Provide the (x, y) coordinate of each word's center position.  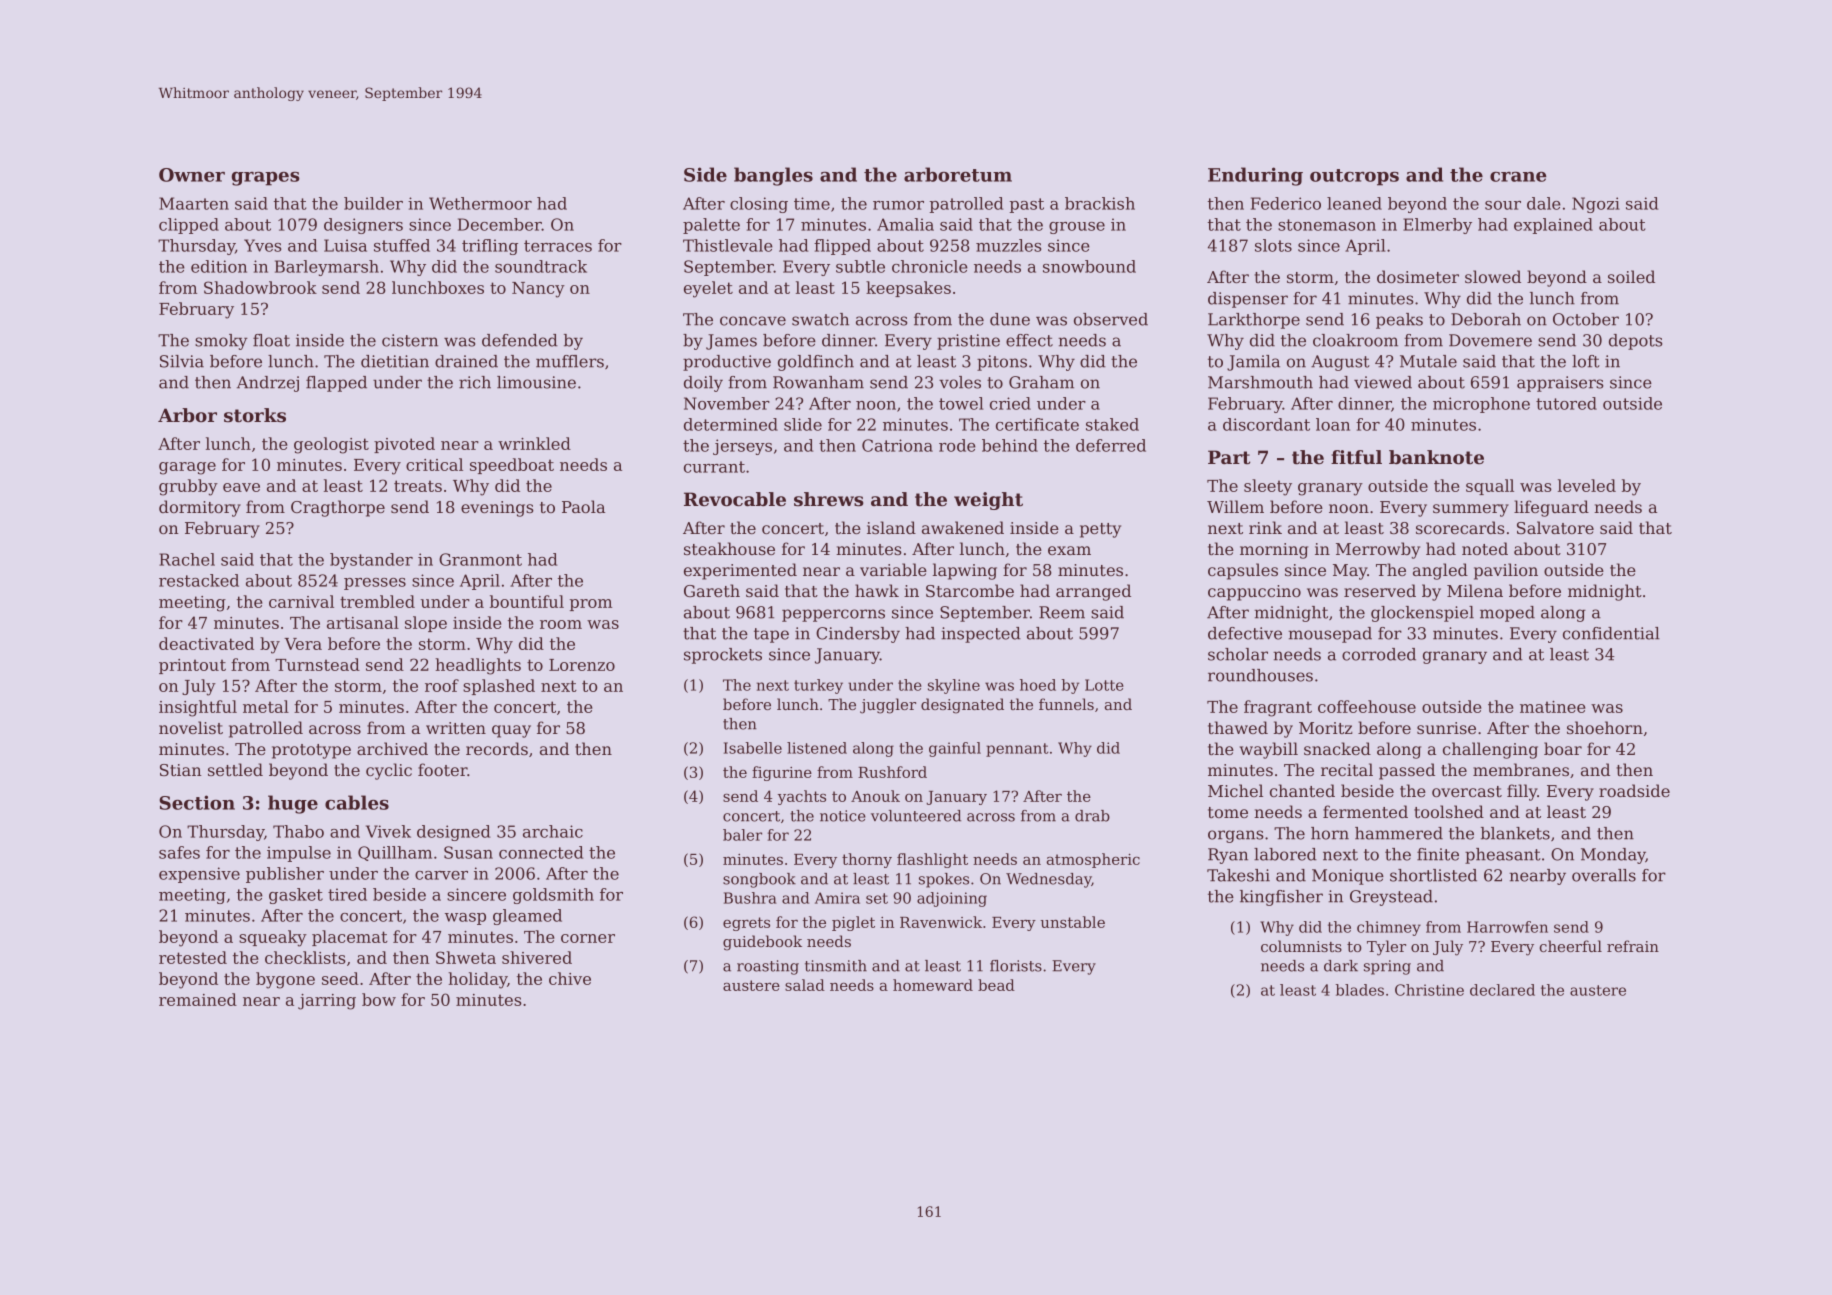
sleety (1268, 487)
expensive (199, 875)
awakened (963, 527)
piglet (853, 923)
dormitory (200, 508)
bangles (773, 176)
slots (1273, 245)
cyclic (389, 771)
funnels (1066, 704)
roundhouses (1260, 675)
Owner (192, 175)
